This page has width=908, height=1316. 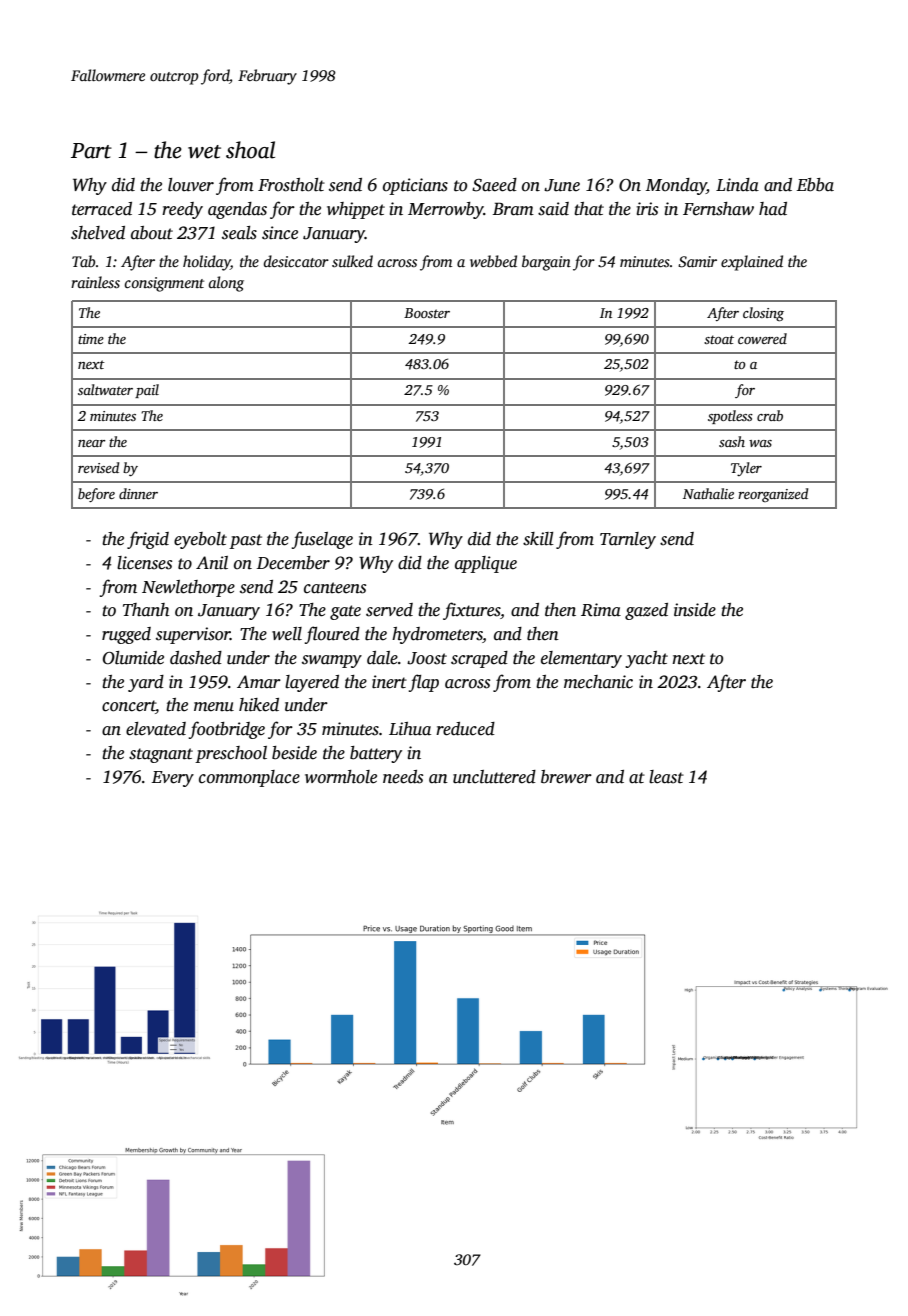 I want to click on least, so click(x=666, y=777).
